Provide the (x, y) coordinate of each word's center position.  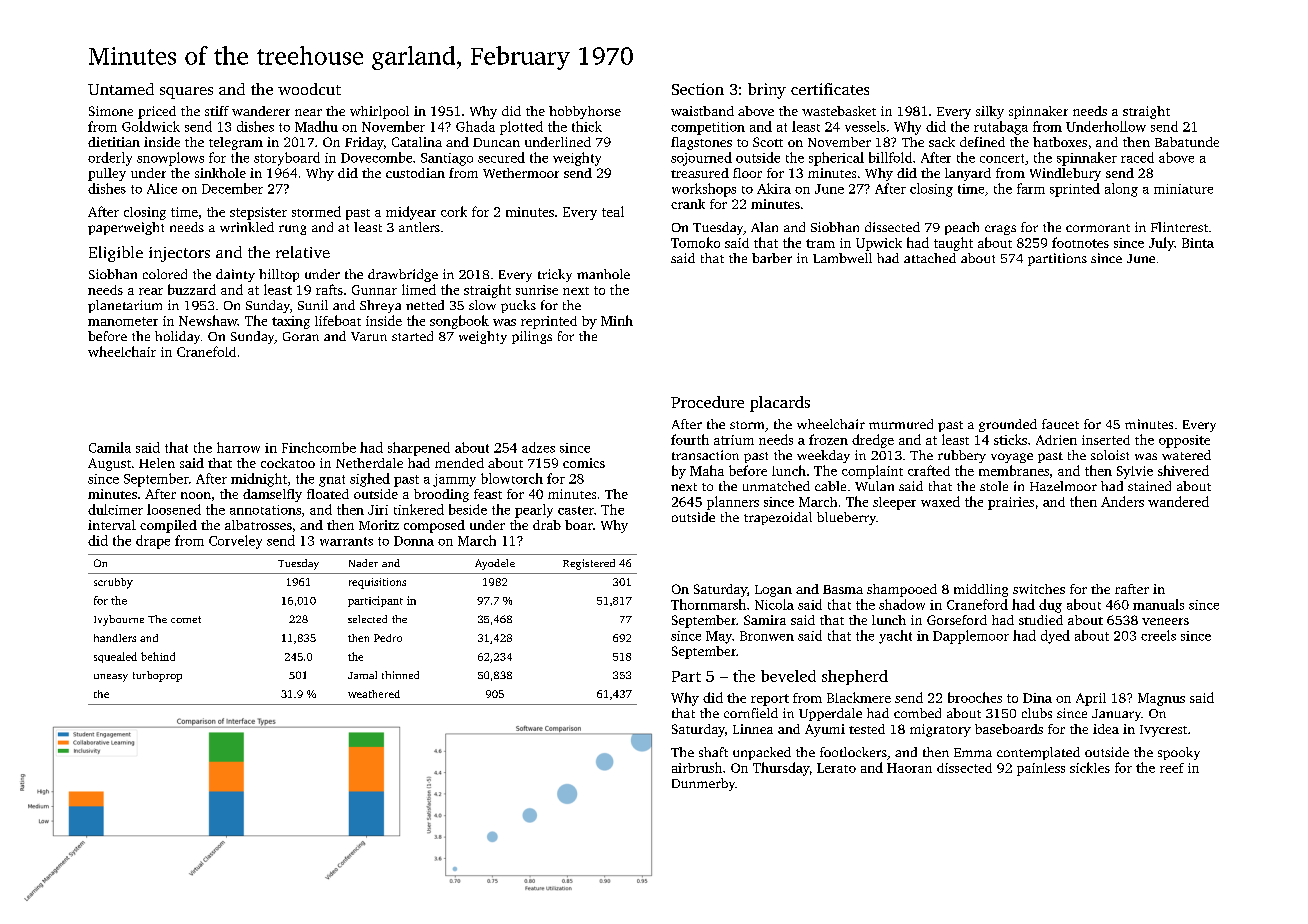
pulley (107, 174)
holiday (177, 337)
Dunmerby (703, 784)
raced (1137, 157)
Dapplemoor (971, 637)
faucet (1060, 424)
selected (367, 619)
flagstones (701, 143)
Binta (1198, 243)
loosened (174, 509)
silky (990, 112)
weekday (823, 456)
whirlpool (379, 112)
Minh (617, 320)
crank (688, 204)
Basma (843, 589)
